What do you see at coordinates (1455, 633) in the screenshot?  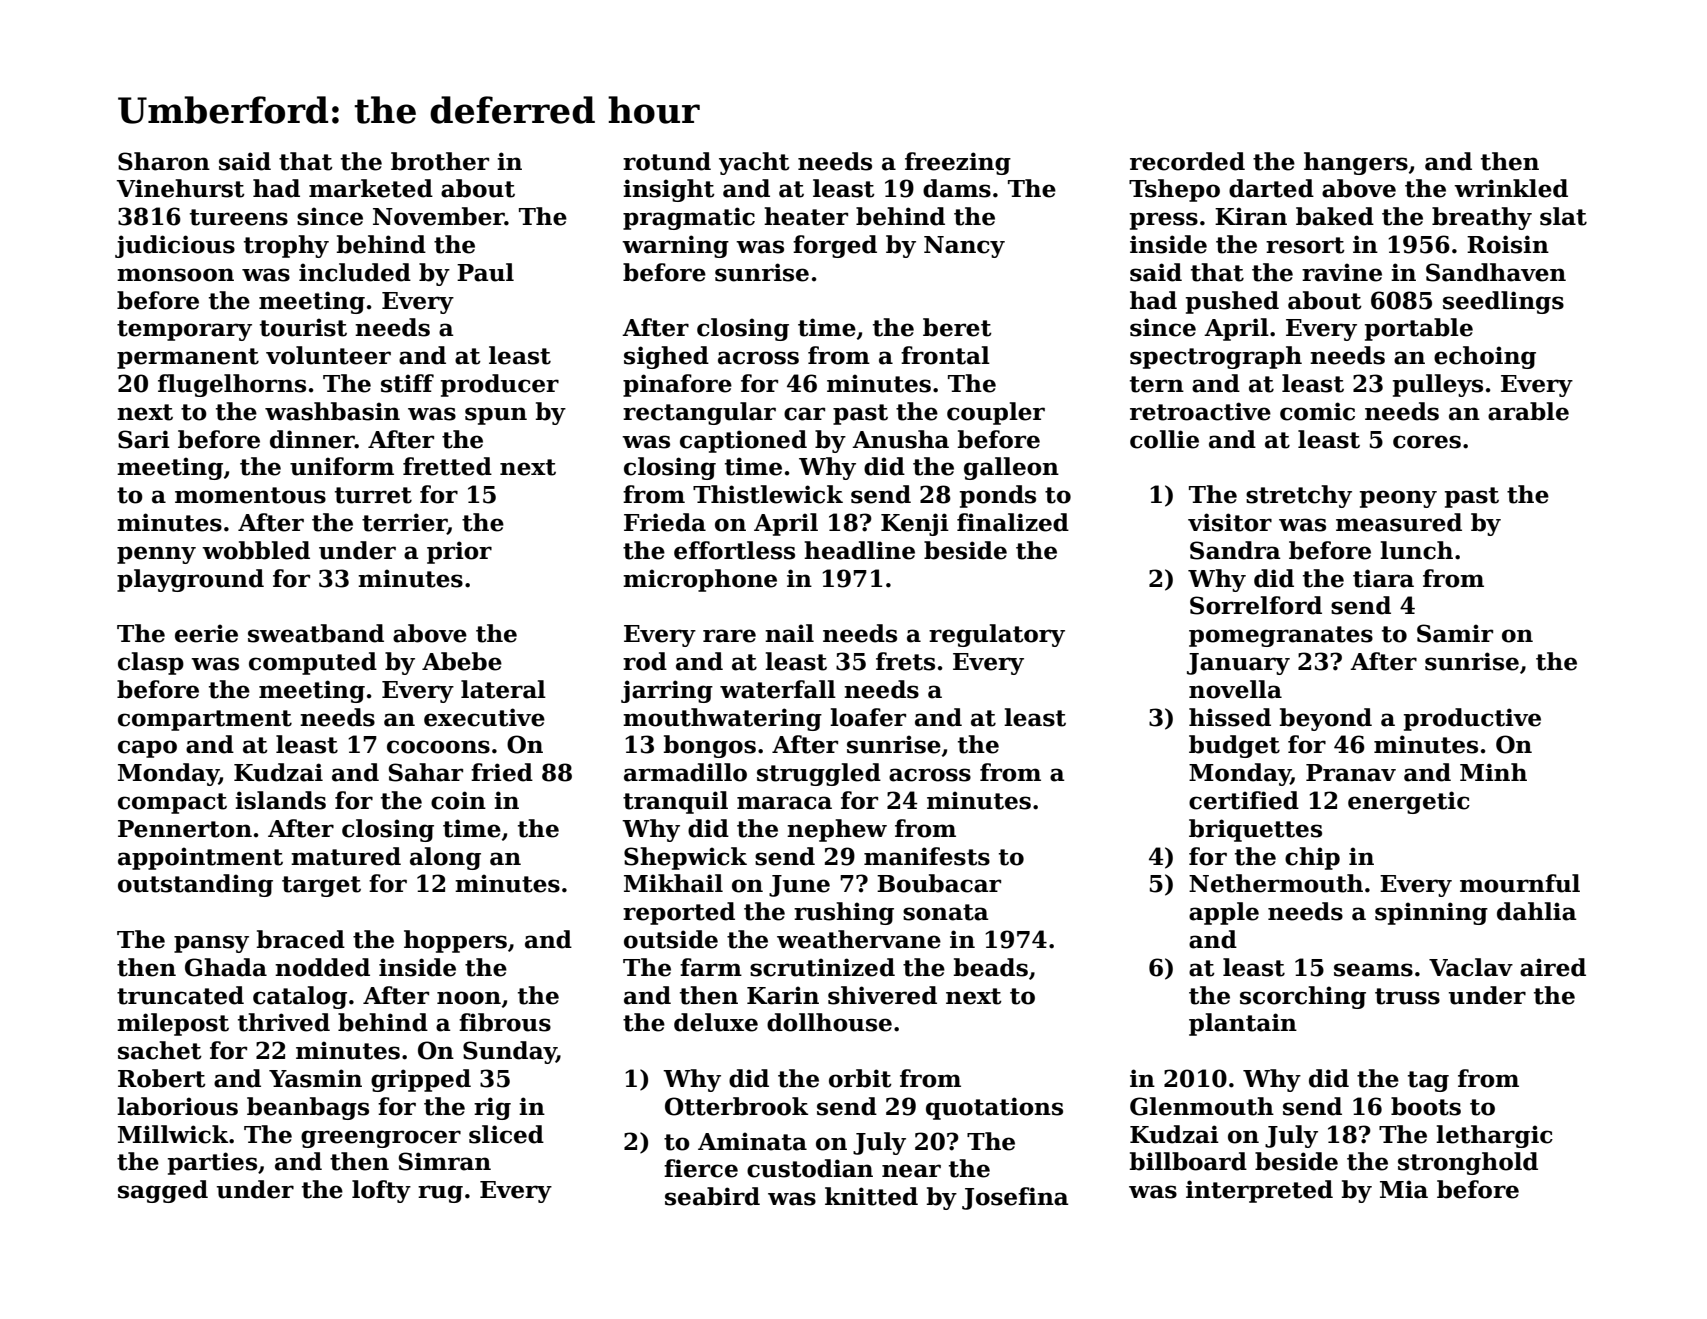 I see `Samir` at bounding box center [1455, 633].
